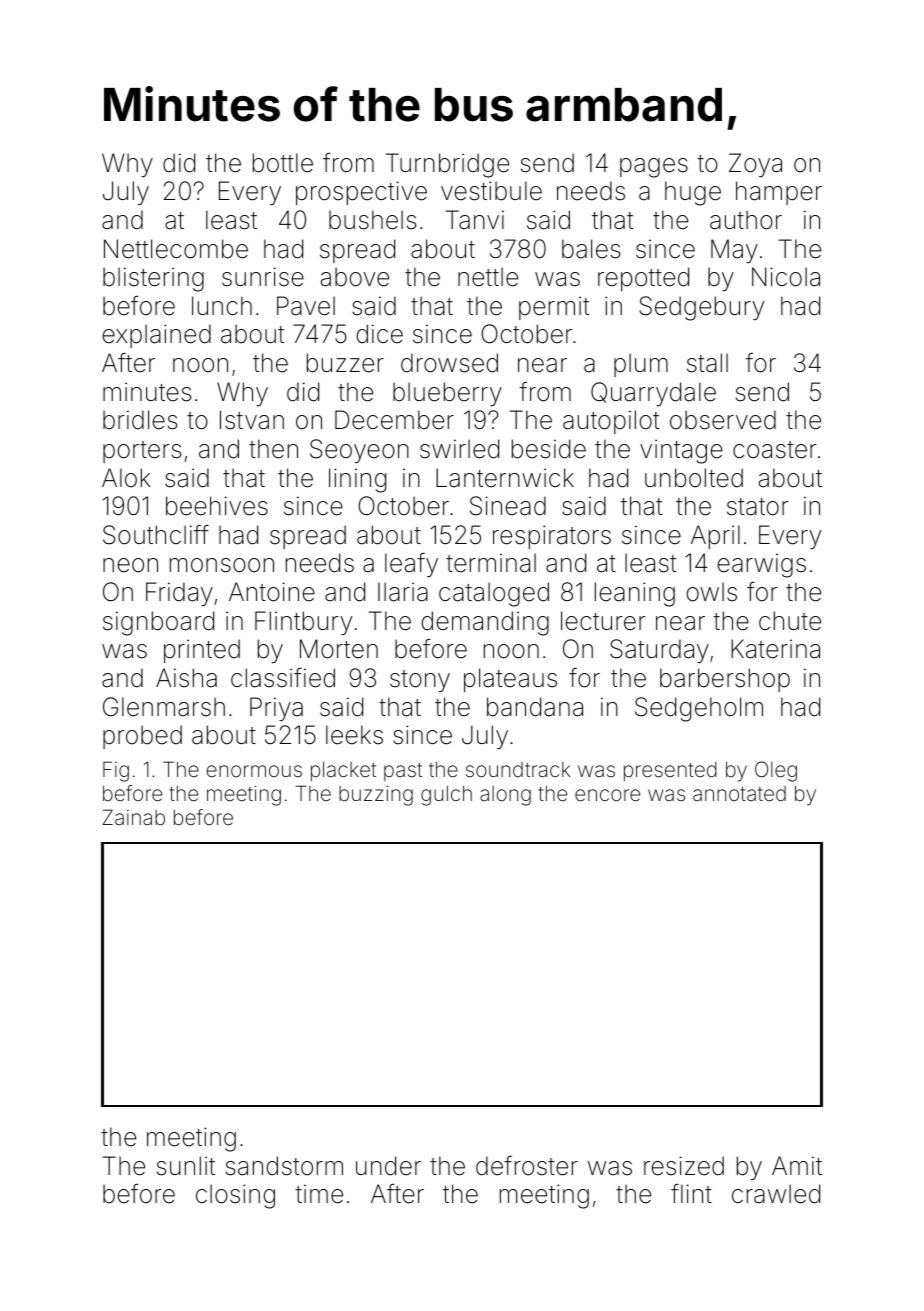  I want to click on bottle, so click(283, 163).
